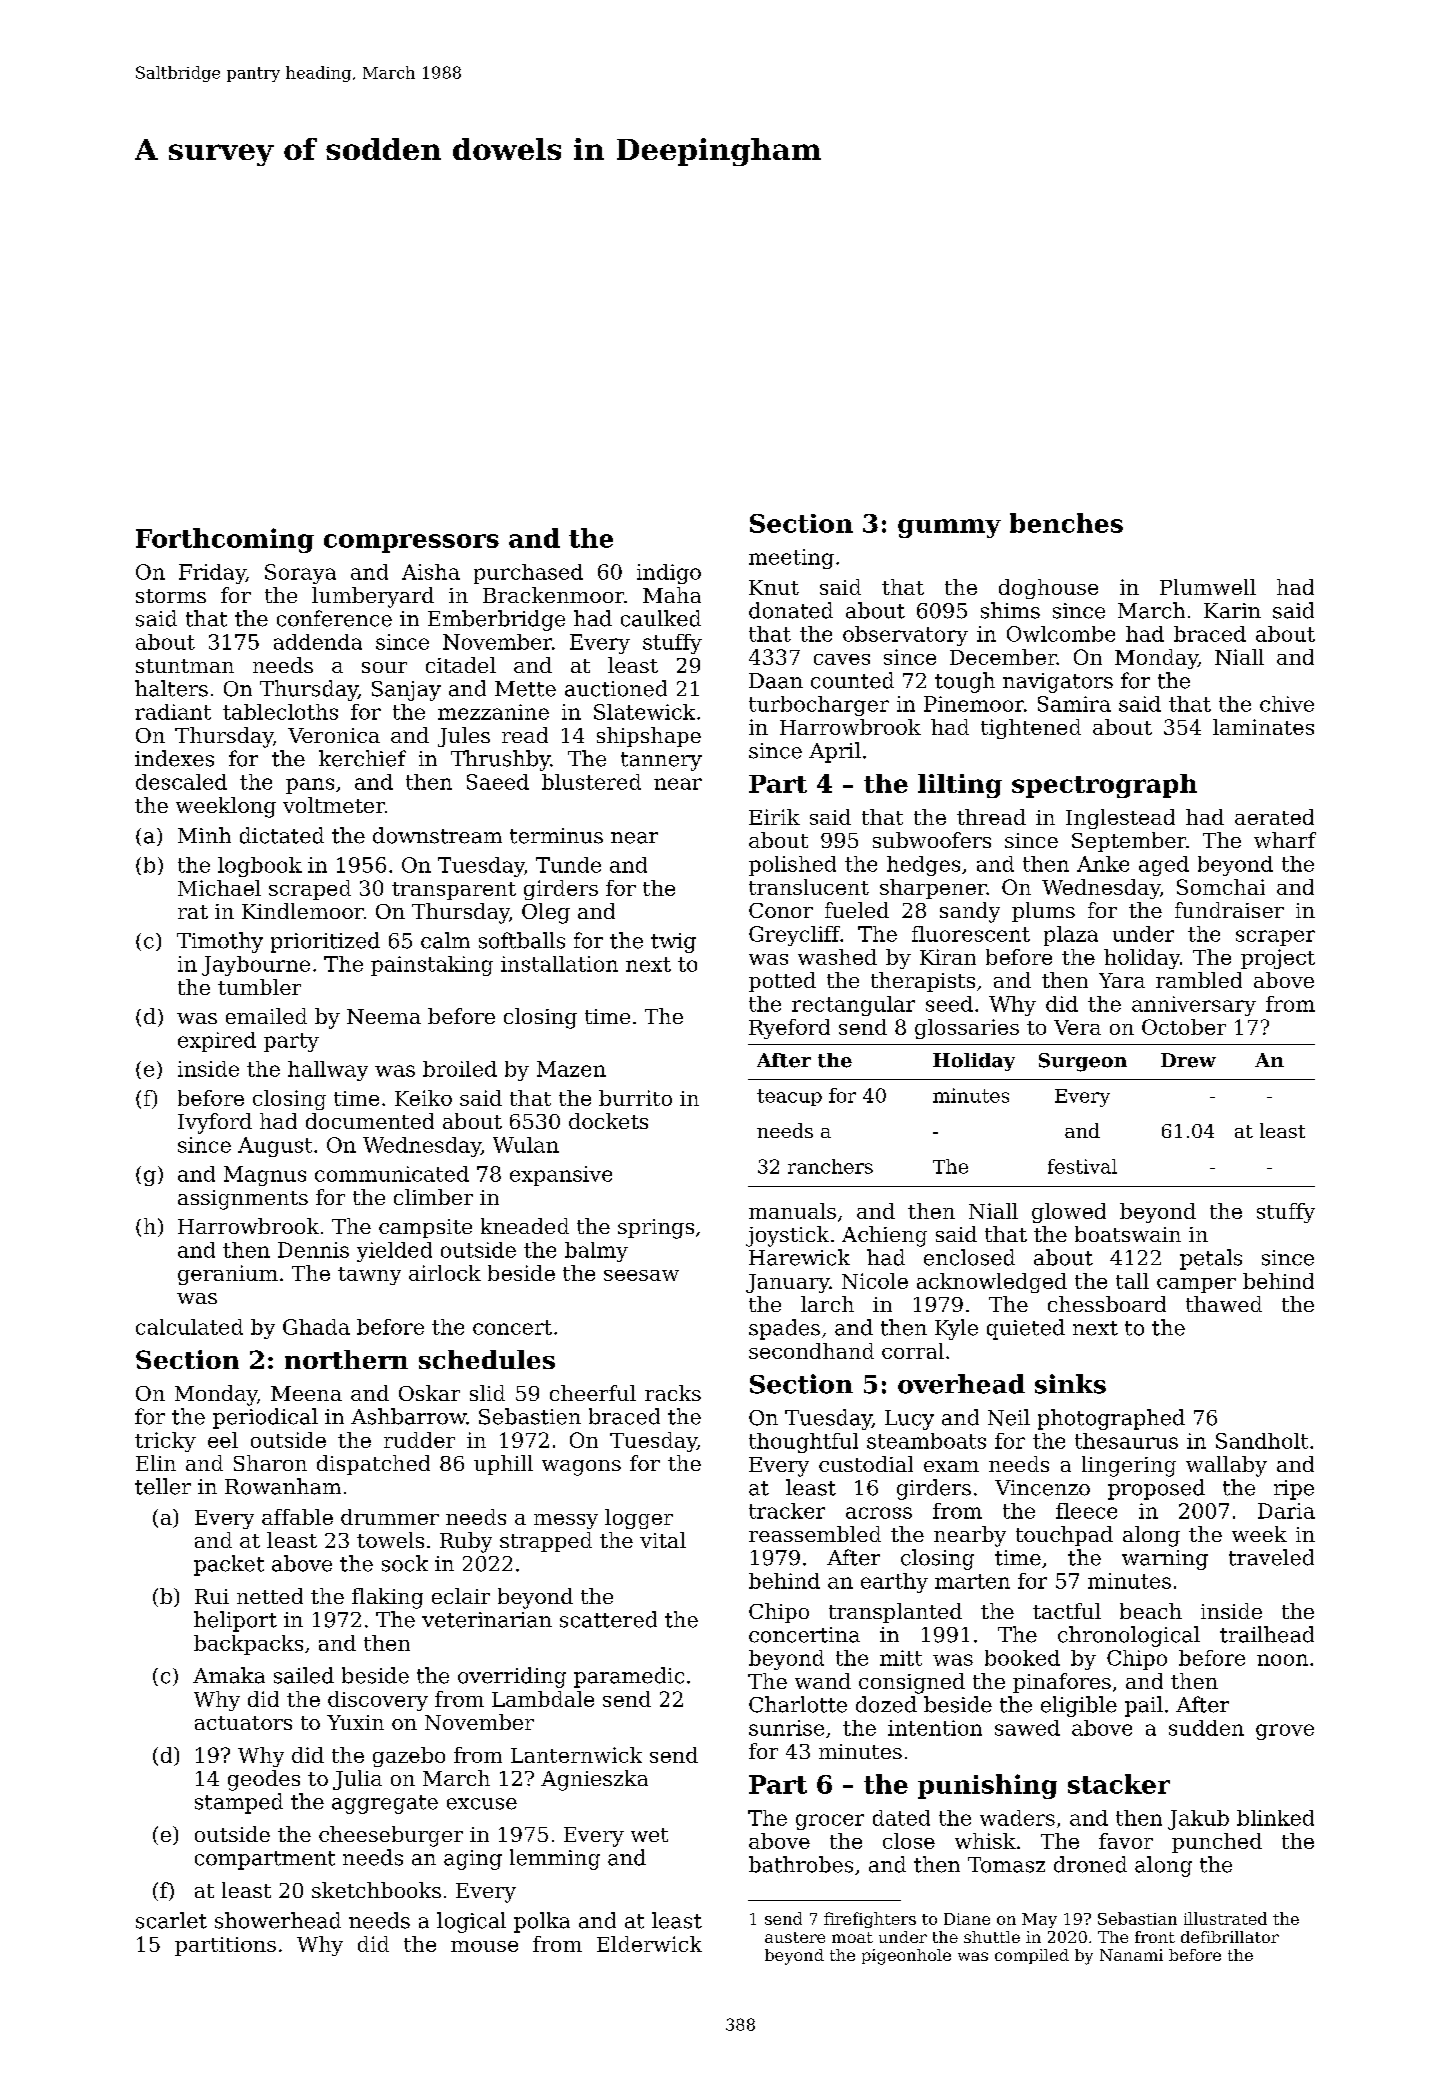 This image has height=2100, width=1450. I want to click on fleece, so click(1086, 1511).
